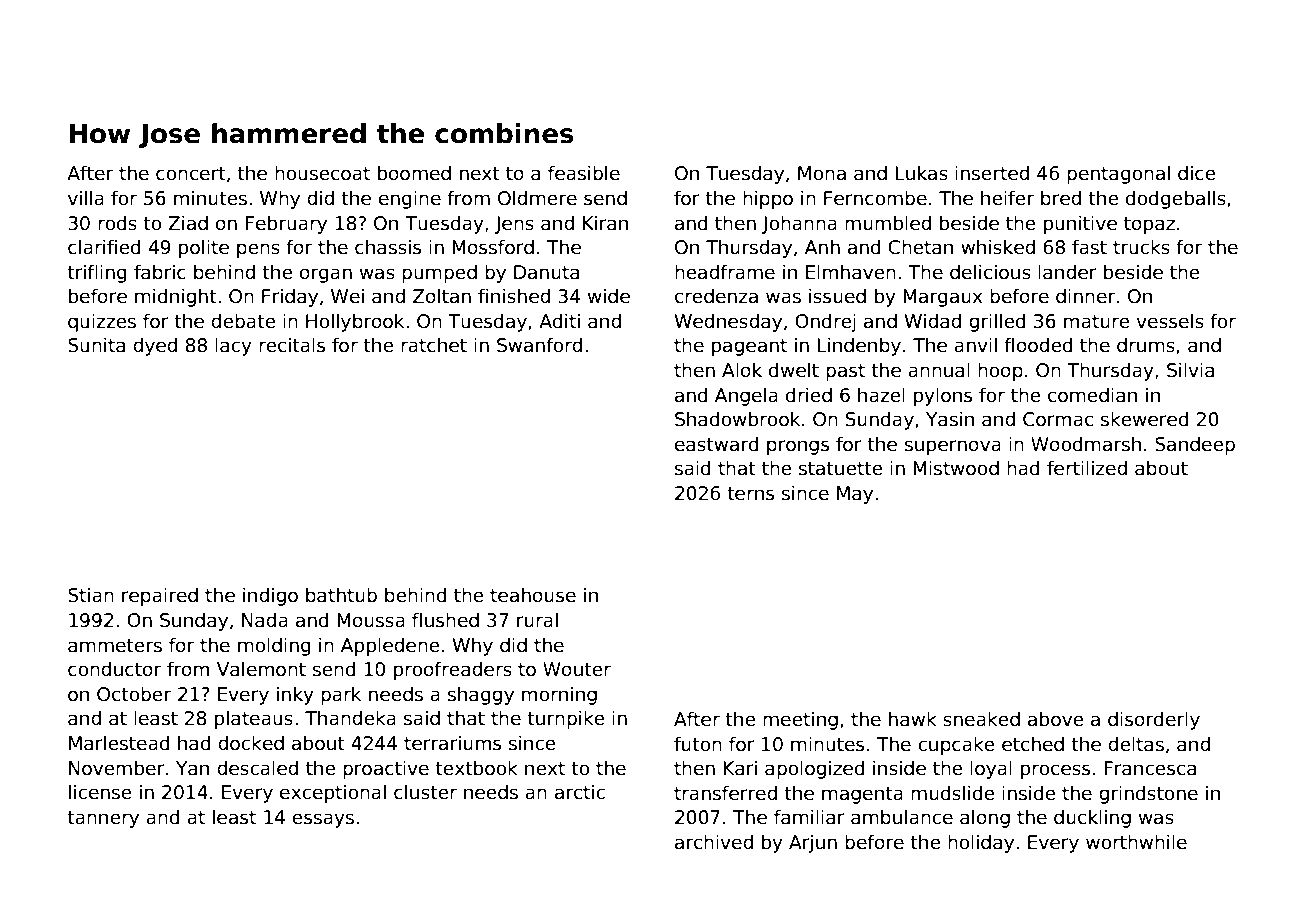  I want to click on wide, so click(609, 296).
